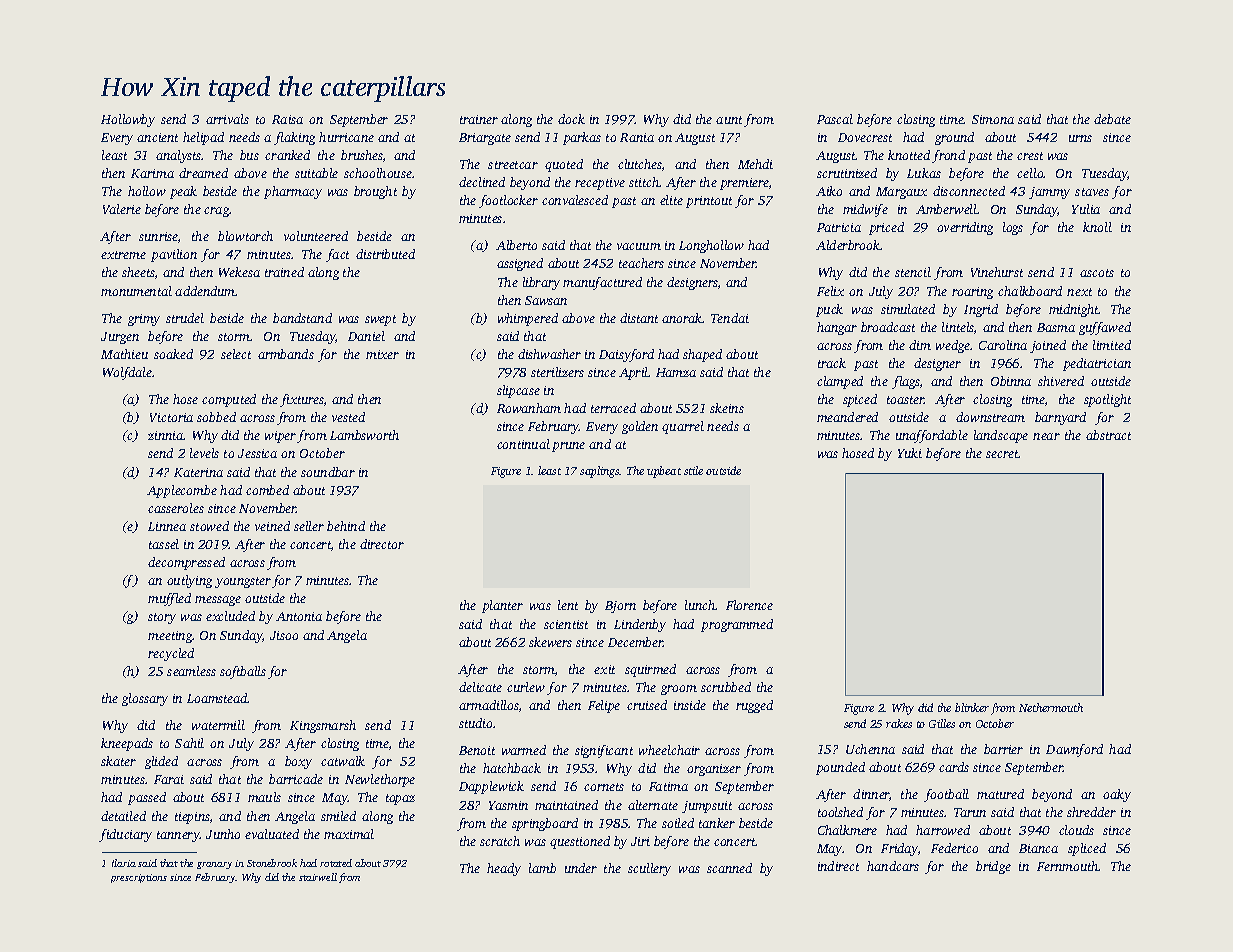 This screenshot has height=952, width=1233. Describe the element at coordinates (640, 841) in the screenshot. I see `Jiri` at that location.
